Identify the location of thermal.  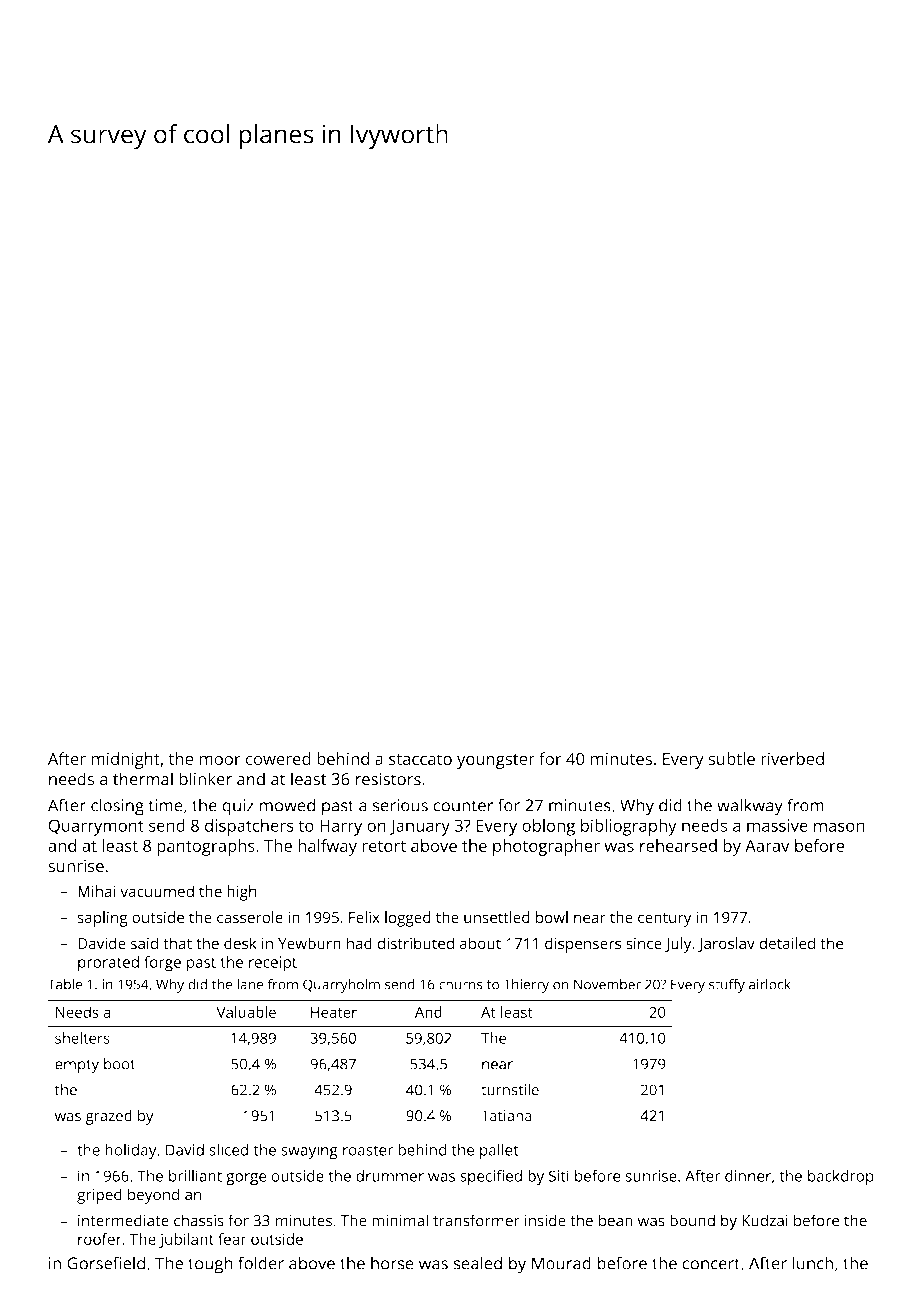
(143, 779).
